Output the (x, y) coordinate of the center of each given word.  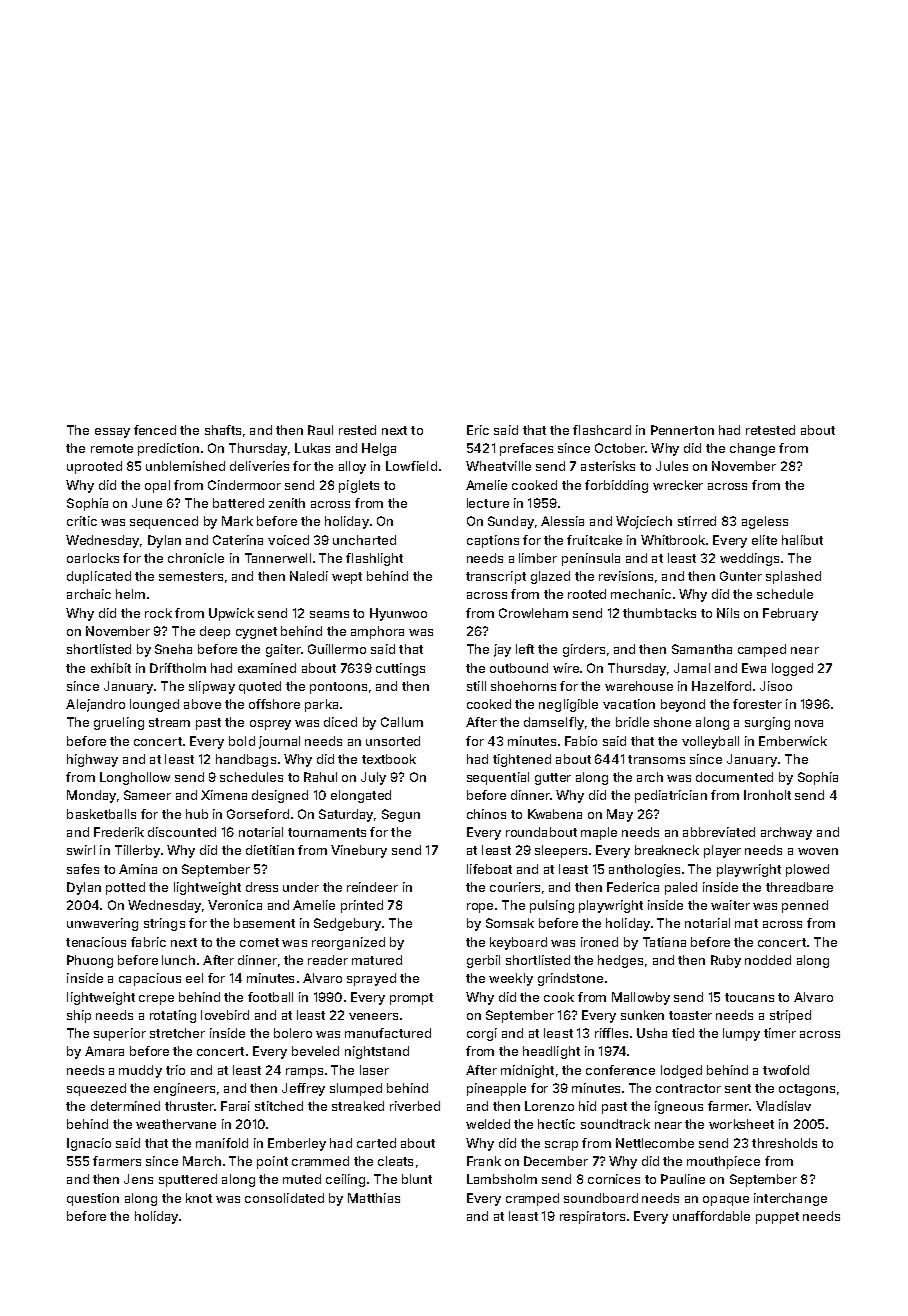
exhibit (111, 668)
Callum (402, 722)
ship (79, 1016)
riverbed (415, 1106)
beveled (315, 1051)
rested (357, 430)
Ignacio (89, 1144)
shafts (223, 430)
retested (770, 430)
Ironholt (767, 795)
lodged (681, 1071)
